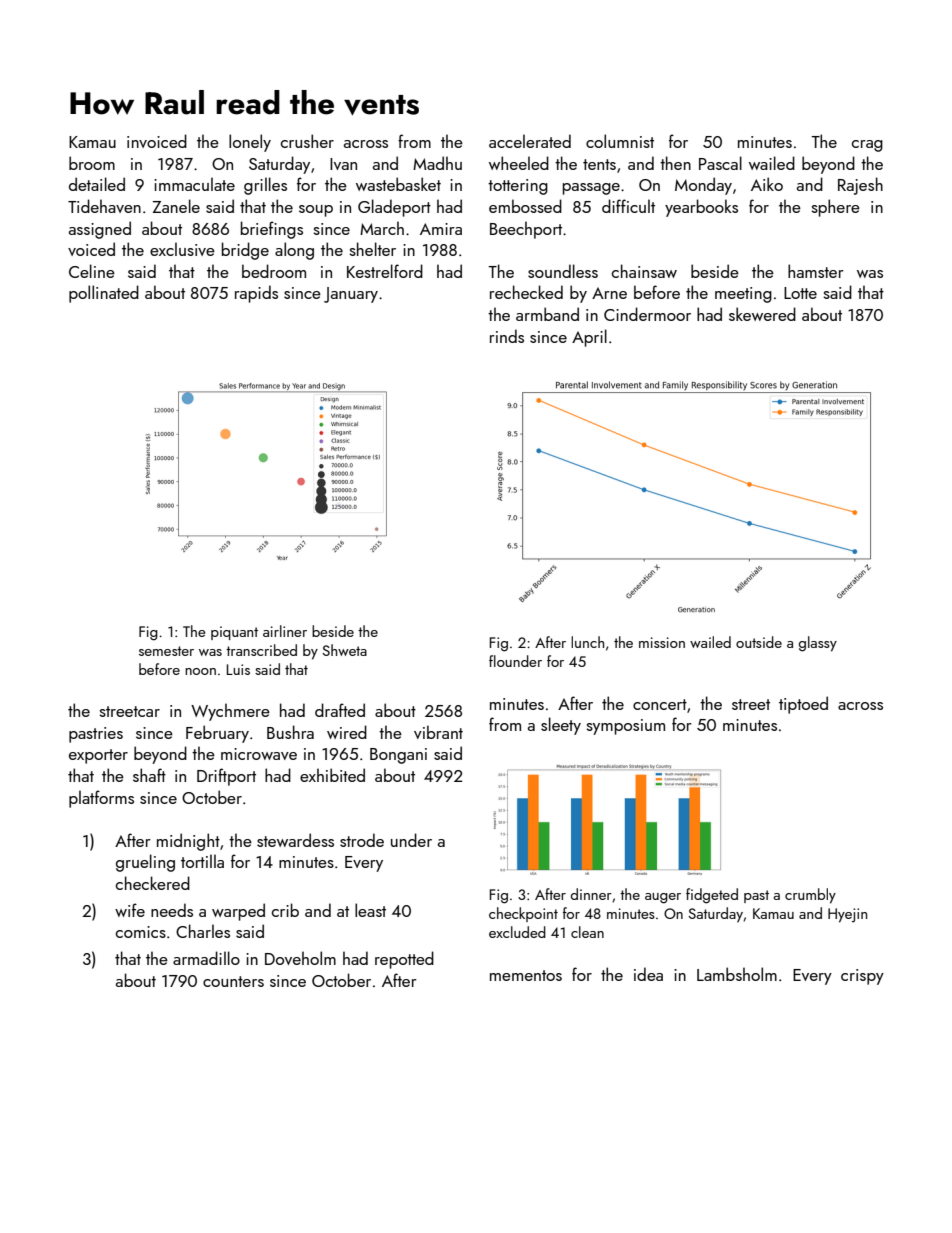 The height and width of the screenshot is (1233, 952). Describe the element at coordinates (256, 294) in the screenshot. I see `rapids` at that location.
